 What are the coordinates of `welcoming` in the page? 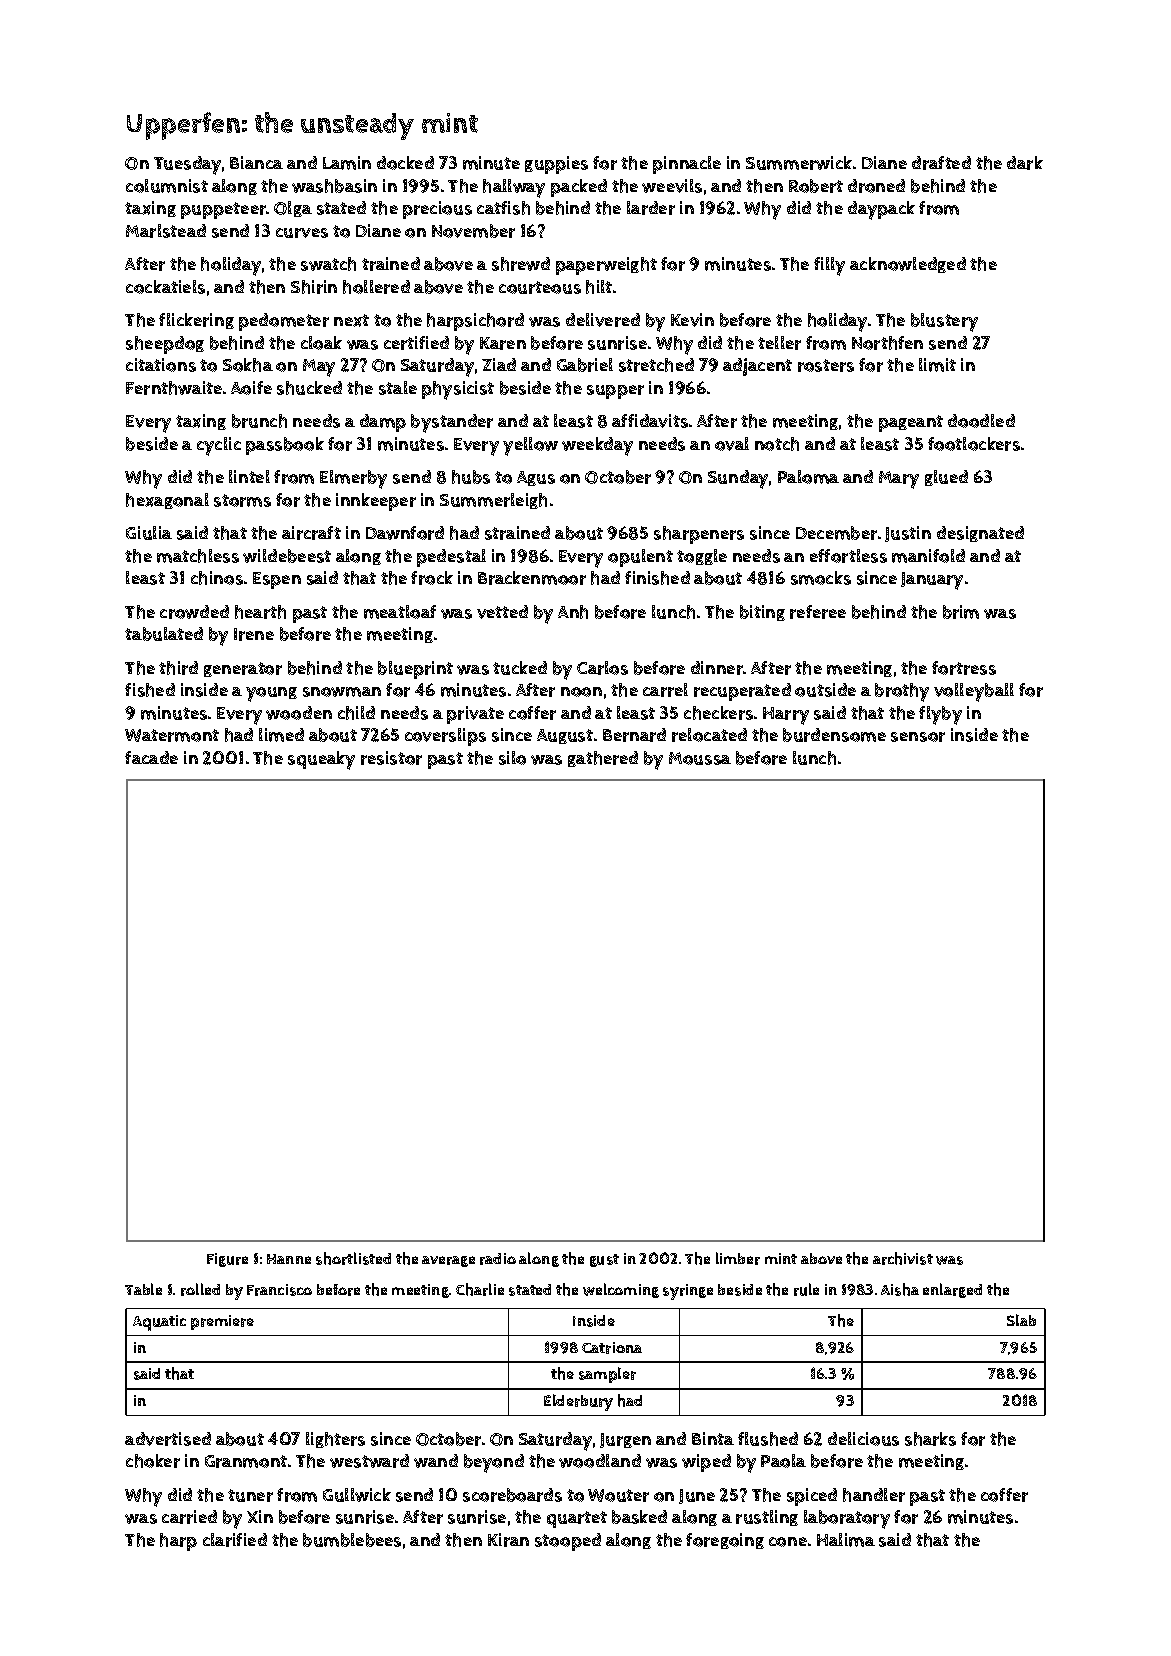 It's located at (621, 1290).
